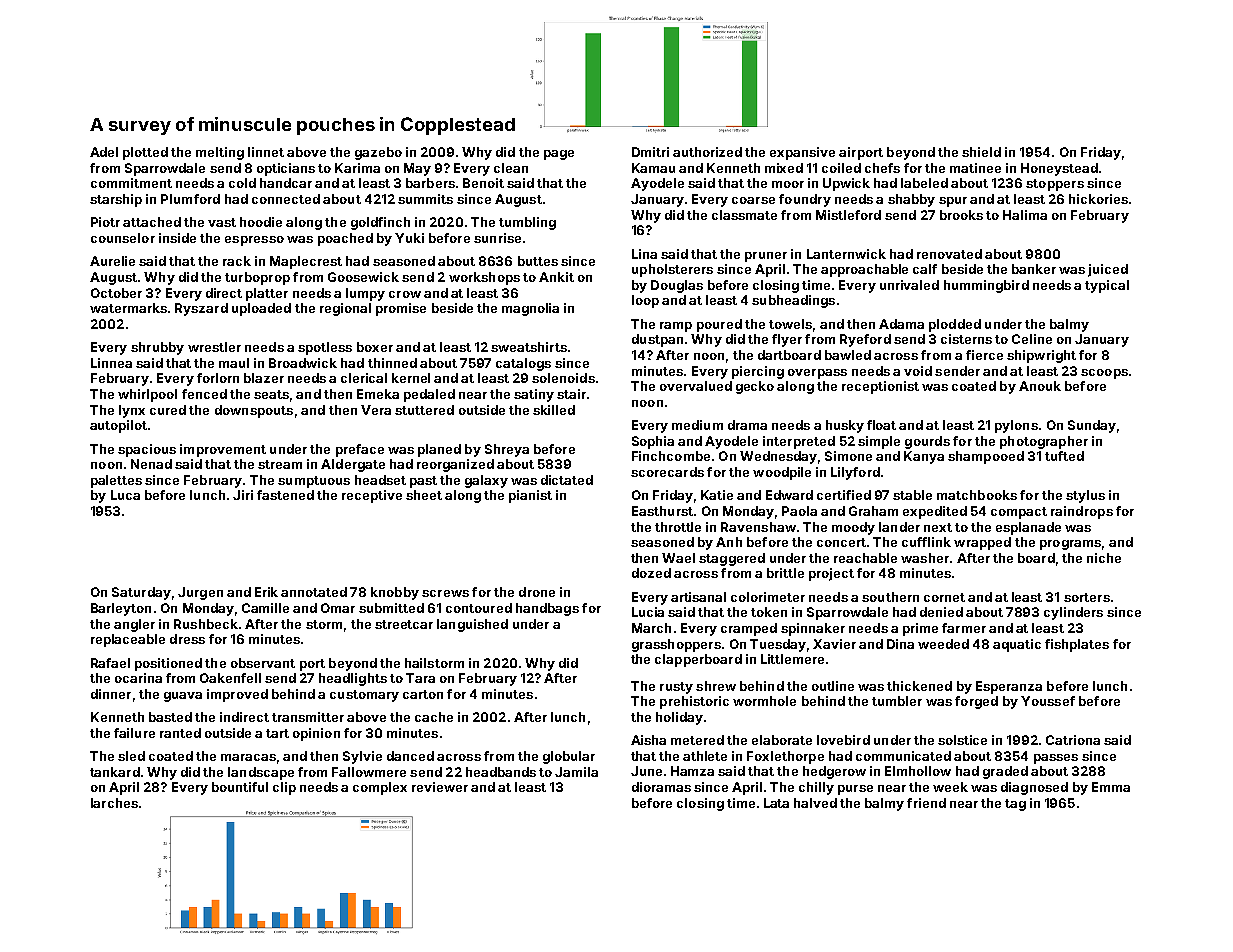 The height and width of the screenshot is (952, 1233). Describe the element at coordinates (114, 803) in the screenshot. I see `larches` at that location.
